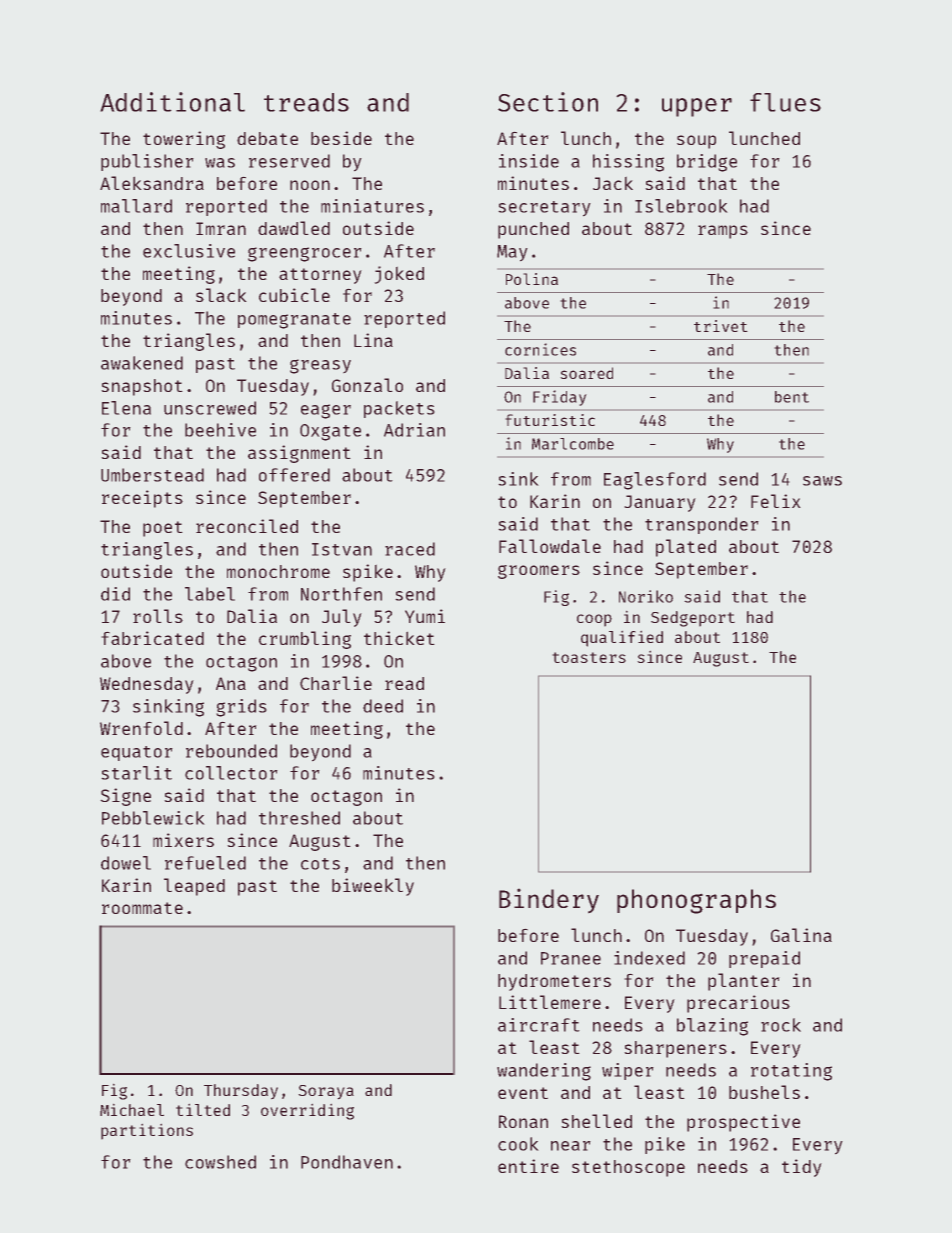 The image size is (952, 1233). What do you see at coordinates (571, 1146) in the document?
I see `near` at bounding box center [571, 1146].
